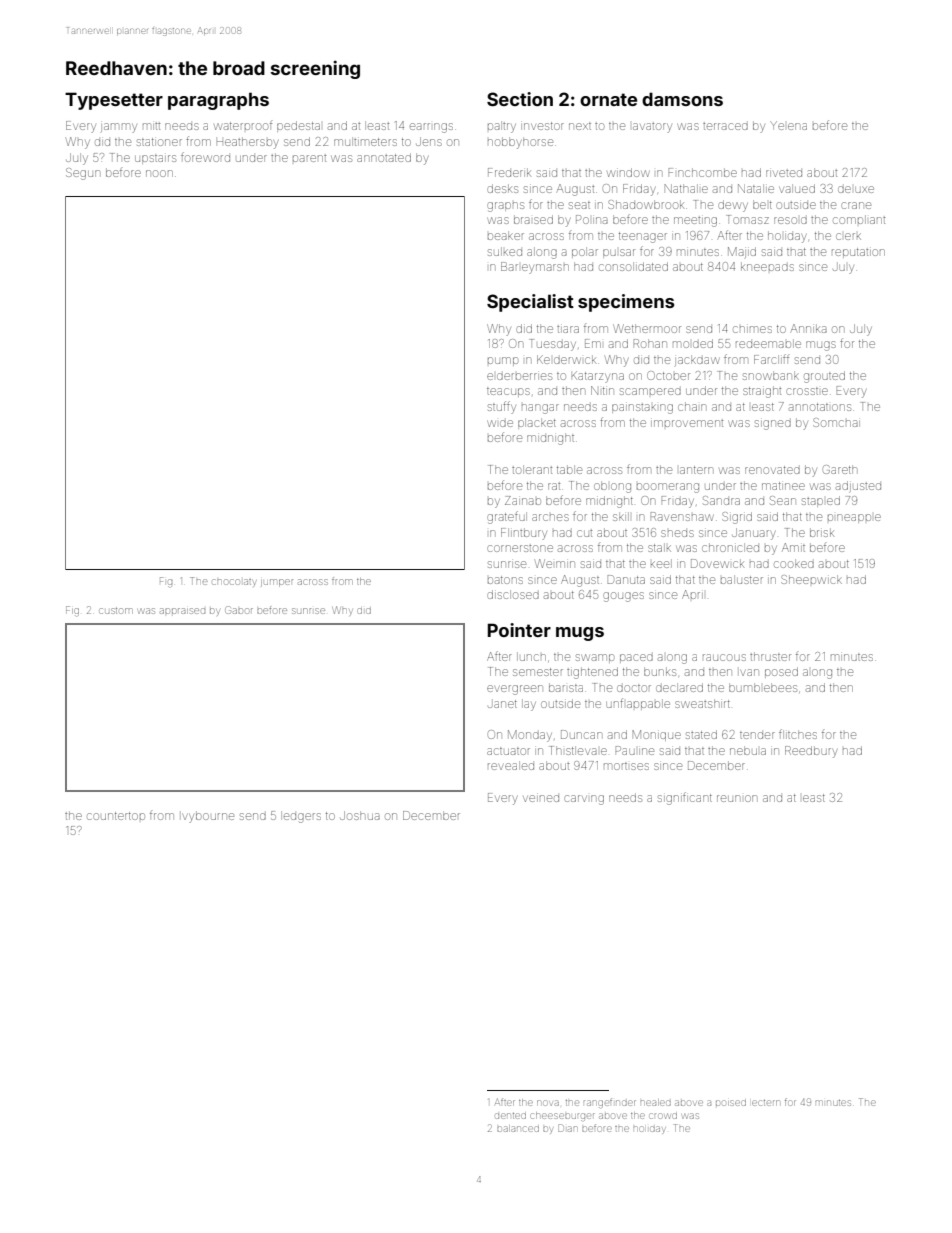 Image resolution: width=952 pixels, height=1233 pixels. Describe the element at coordinates (518, 1128) in the image. I see `balanced` at that location.
